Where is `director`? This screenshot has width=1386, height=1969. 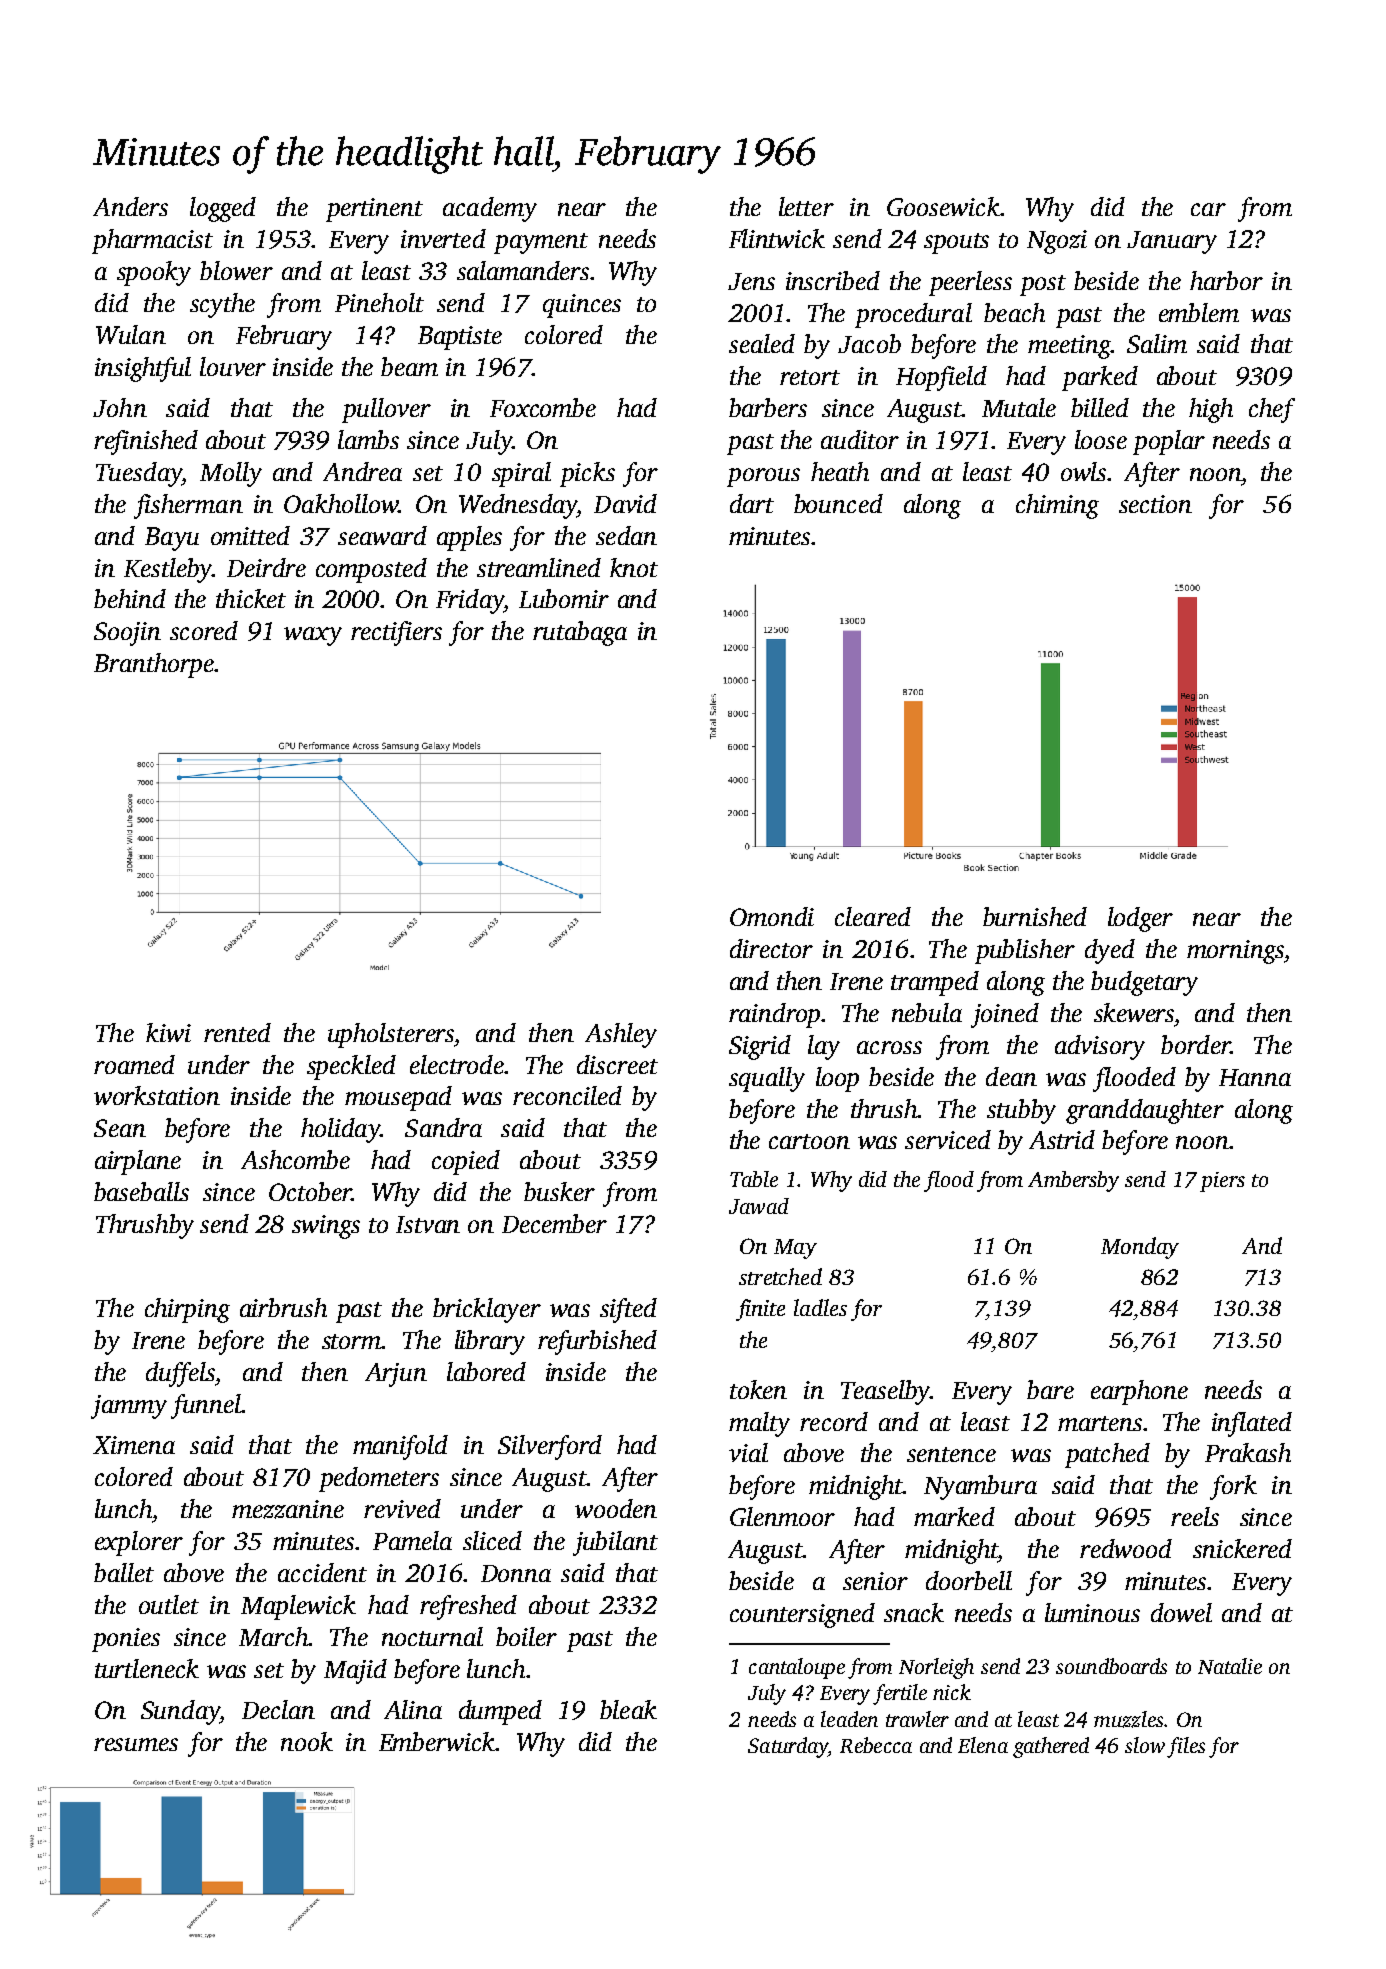
director is located at coordinates (771, 948).
